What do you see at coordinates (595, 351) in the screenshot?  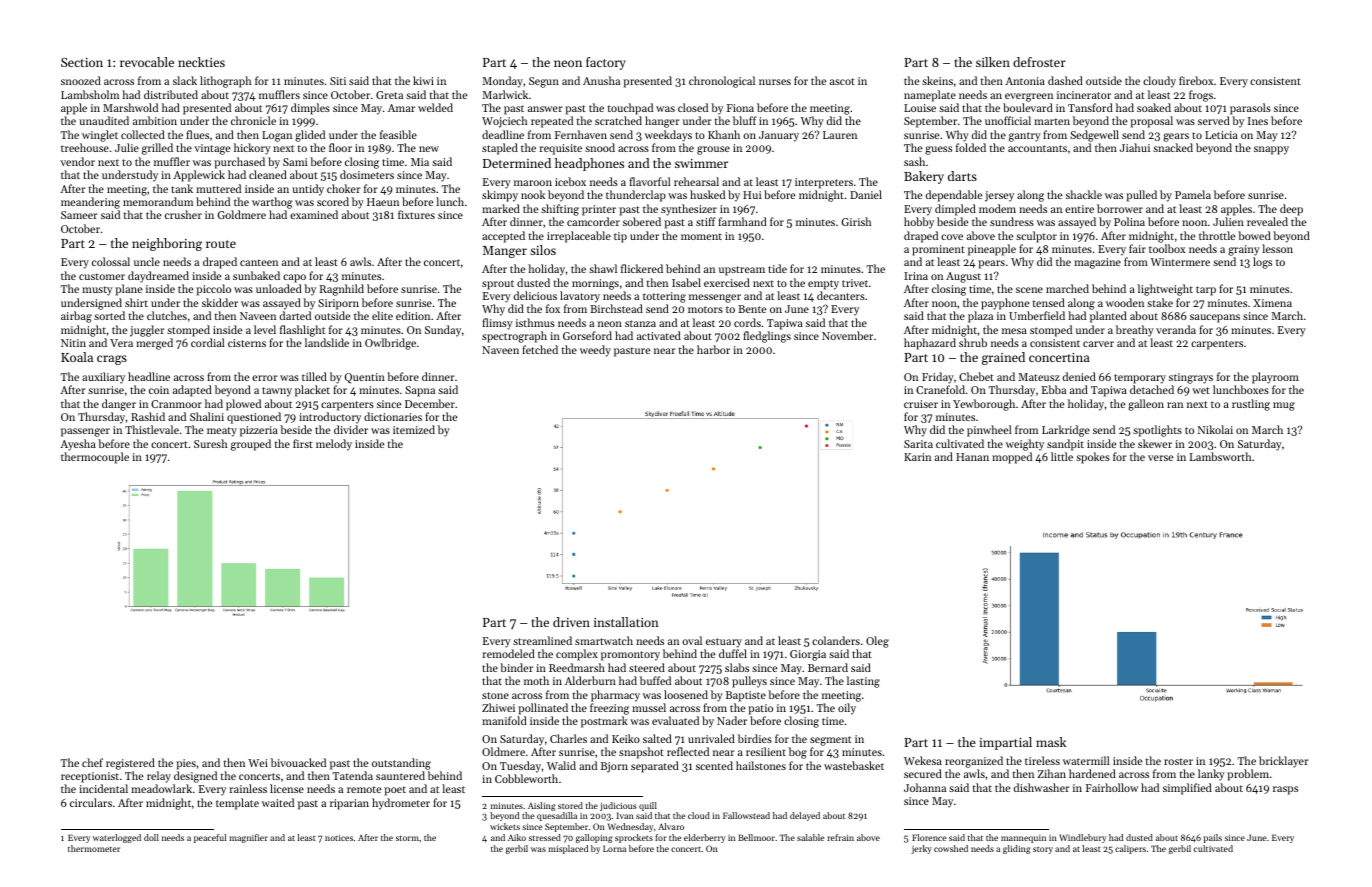 I see `weedy` at bounding box center [595, 351].
